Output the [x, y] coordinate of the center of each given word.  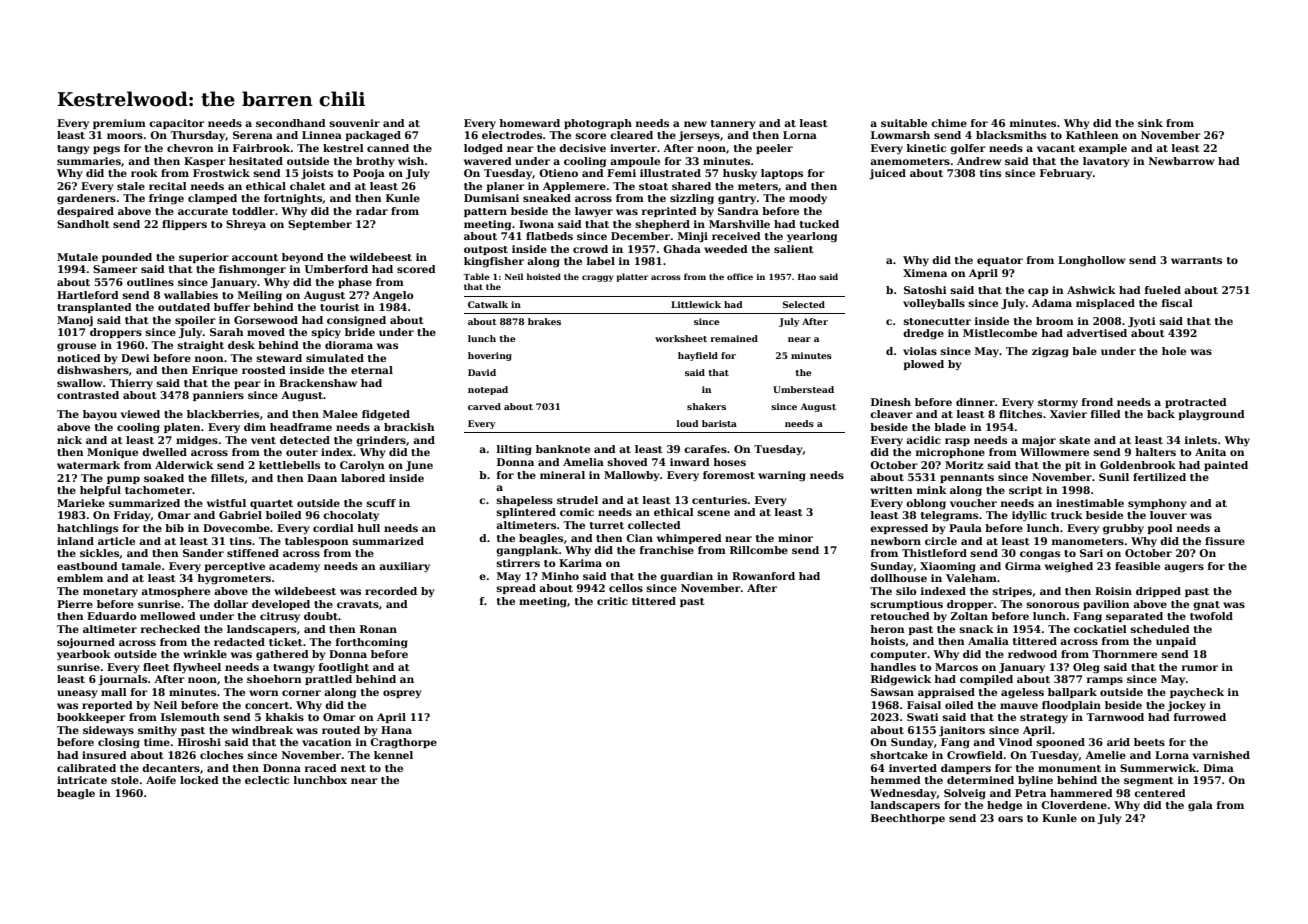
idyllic [1029, 516]
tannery [733, 124]
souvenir [354, 123]
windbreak [262, 730]
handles [893, 667]
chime [949, 123]
